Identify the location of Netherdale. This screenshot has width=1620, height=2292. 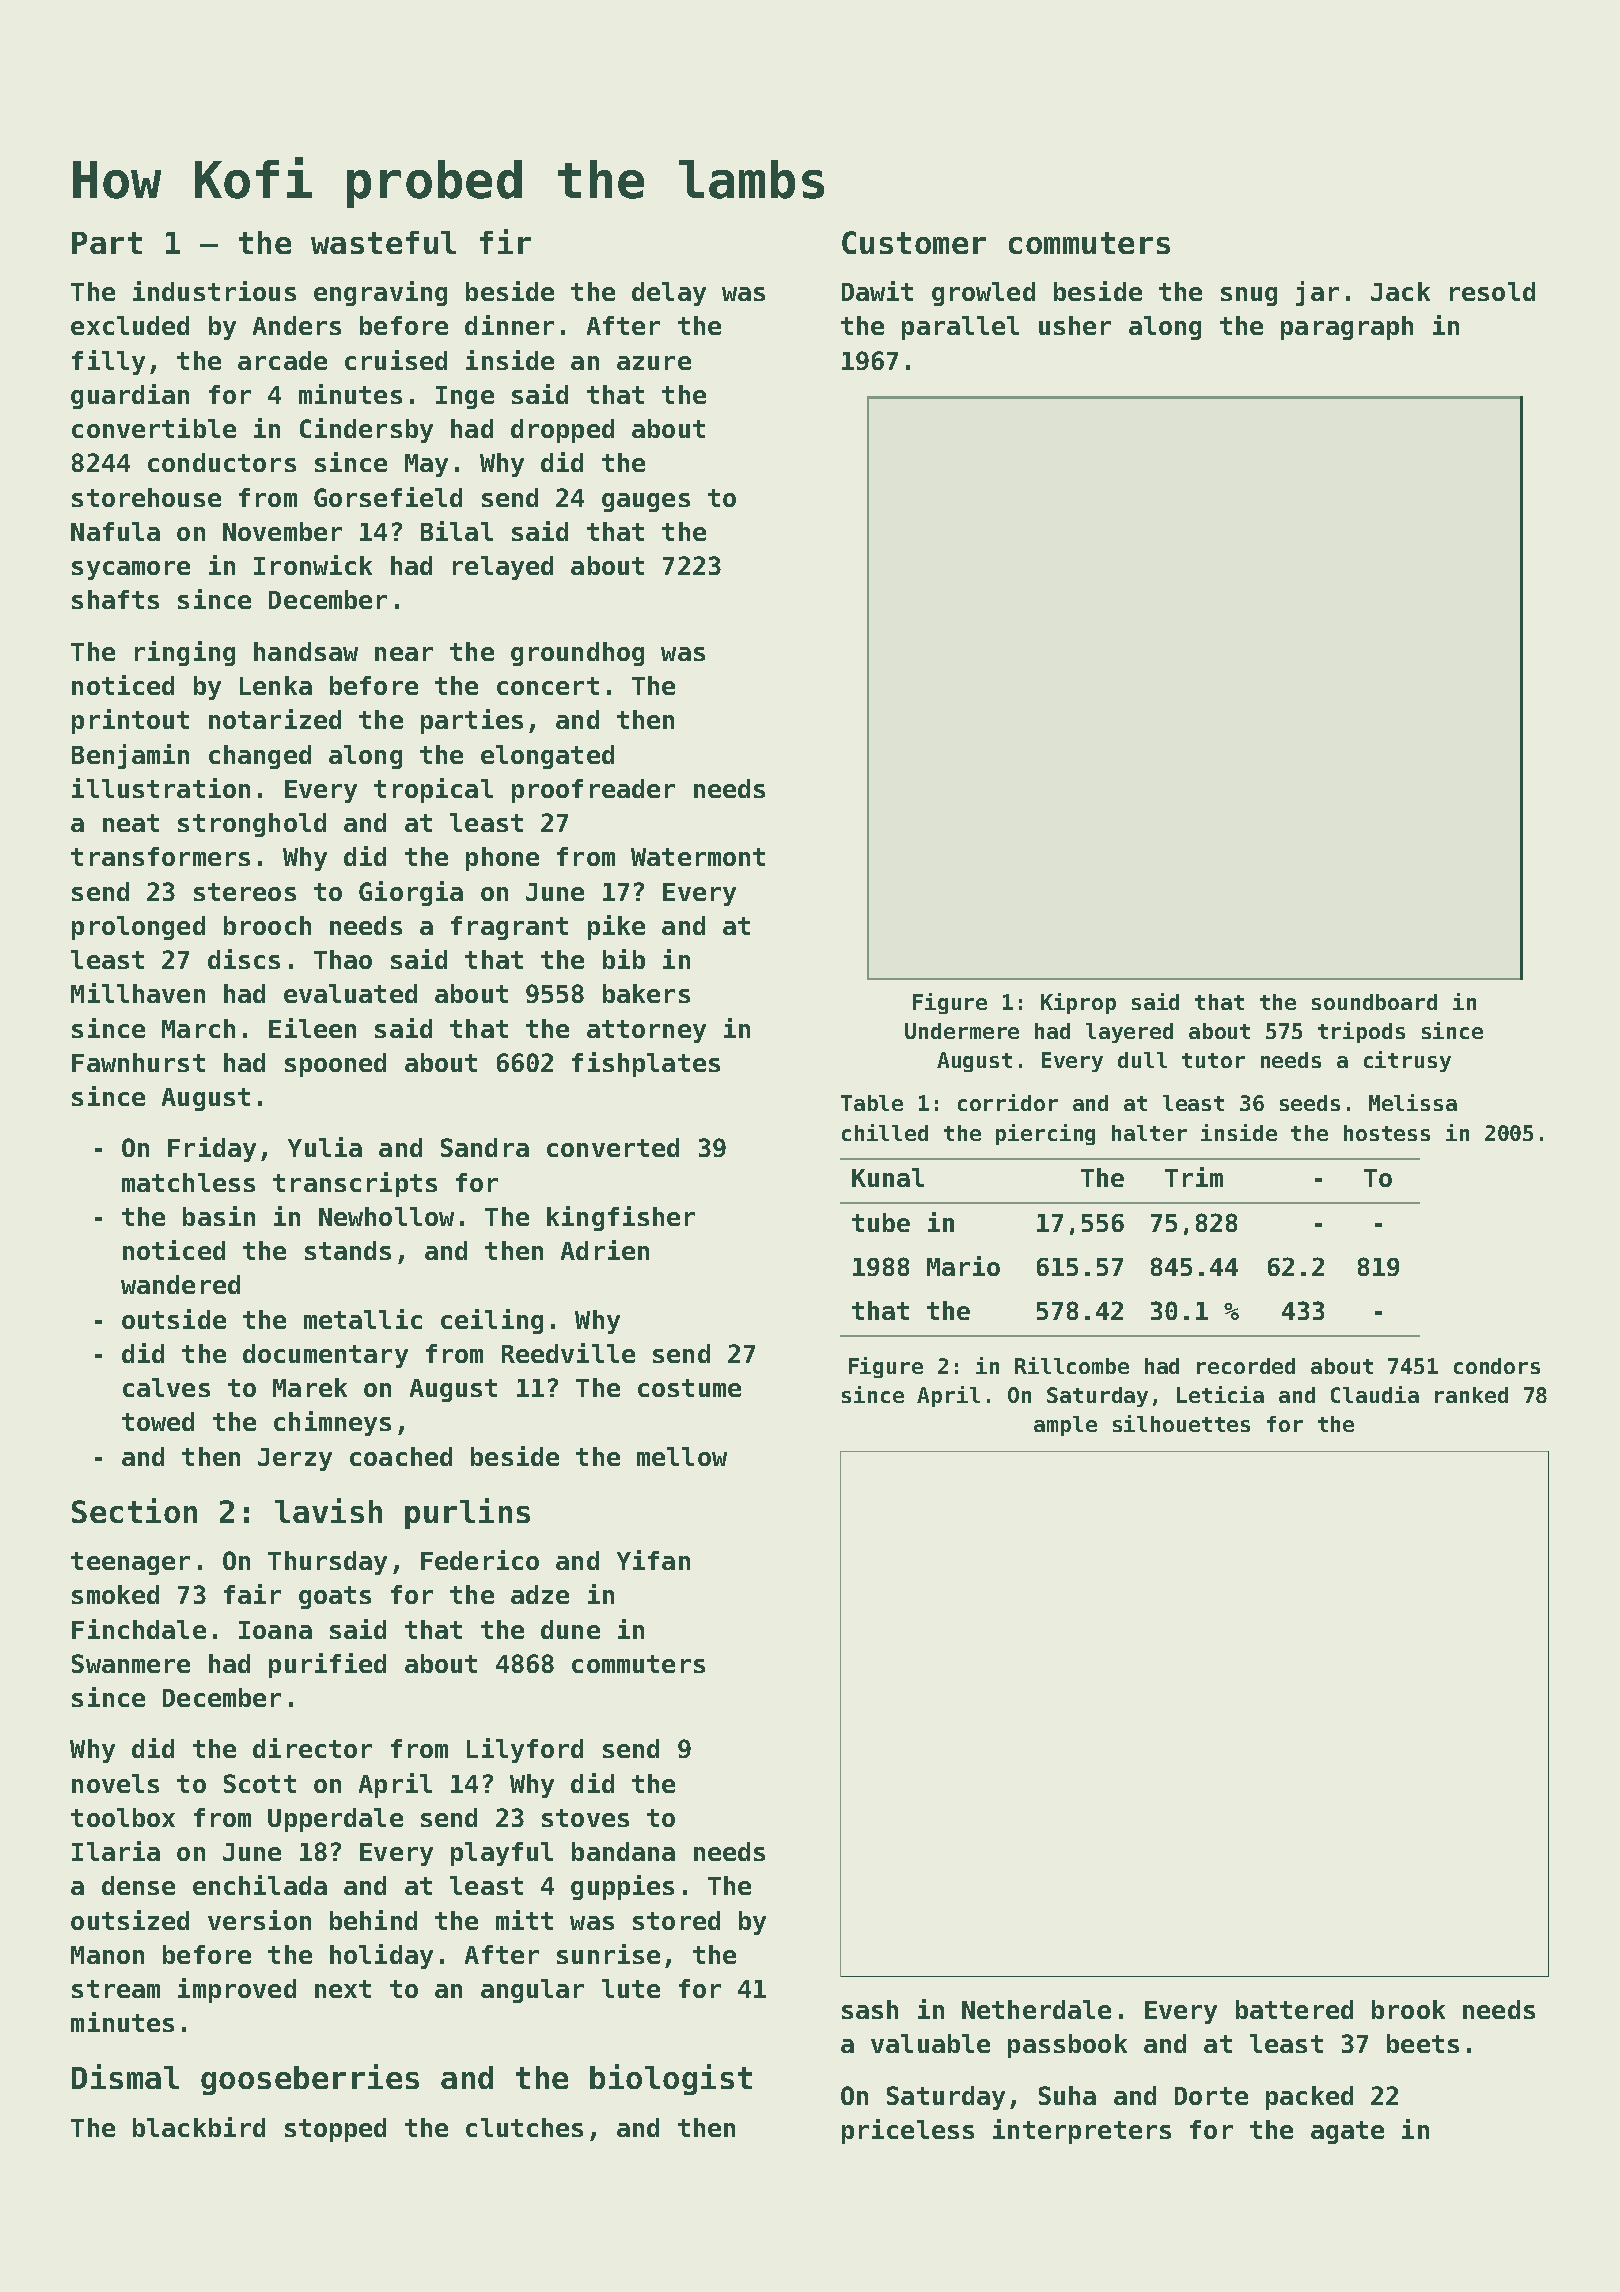
(1036, 2009).
